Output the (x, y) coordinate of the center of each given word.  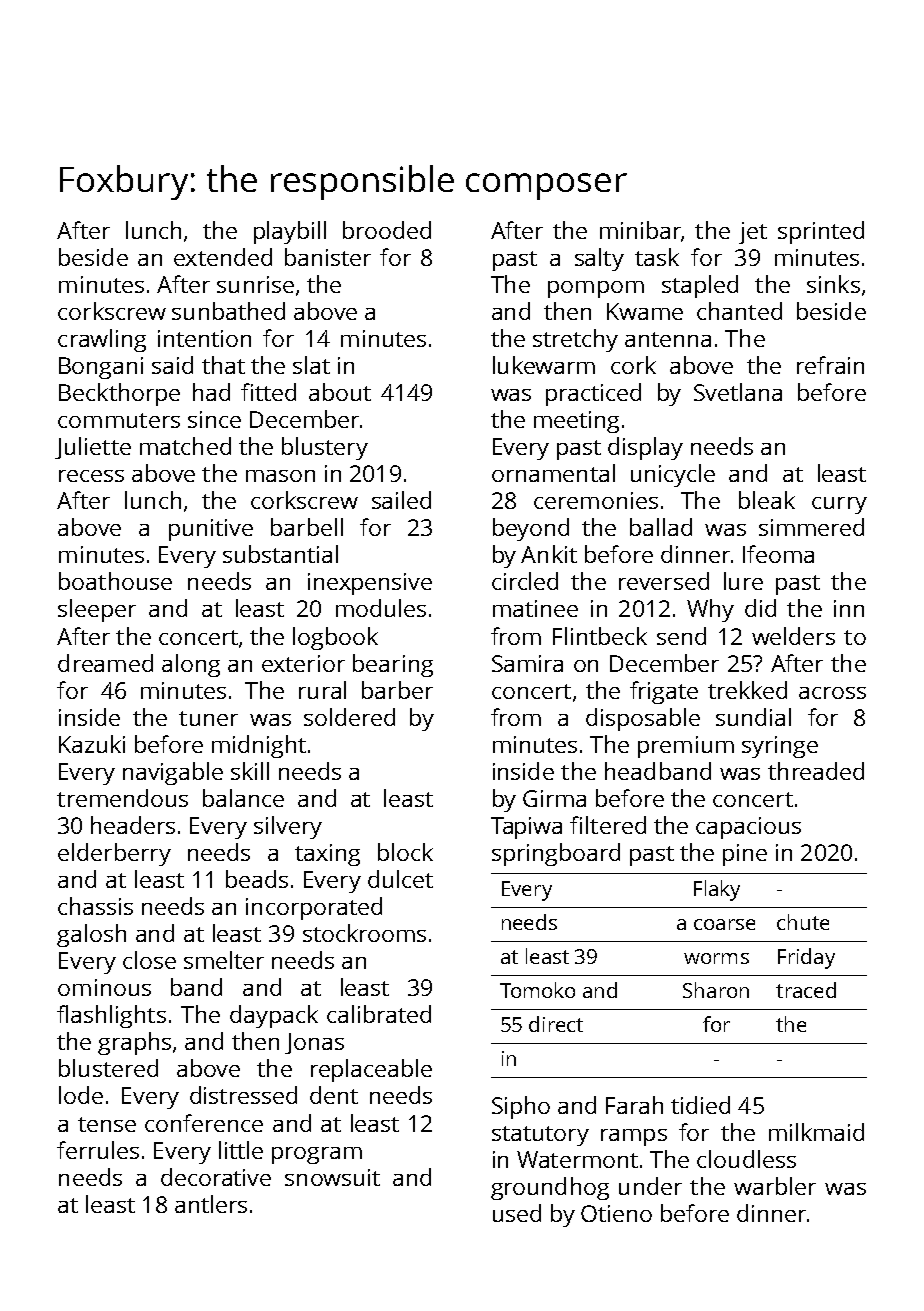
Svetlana (738, 392)
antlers (211, 1204)
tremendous (122, 798)
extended (223, 257)
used (517, 1213)
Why (710, 610)
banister (328, 257)
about (340, 392)
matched (185, 446)
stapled (700, 286)
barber (397, 690)
